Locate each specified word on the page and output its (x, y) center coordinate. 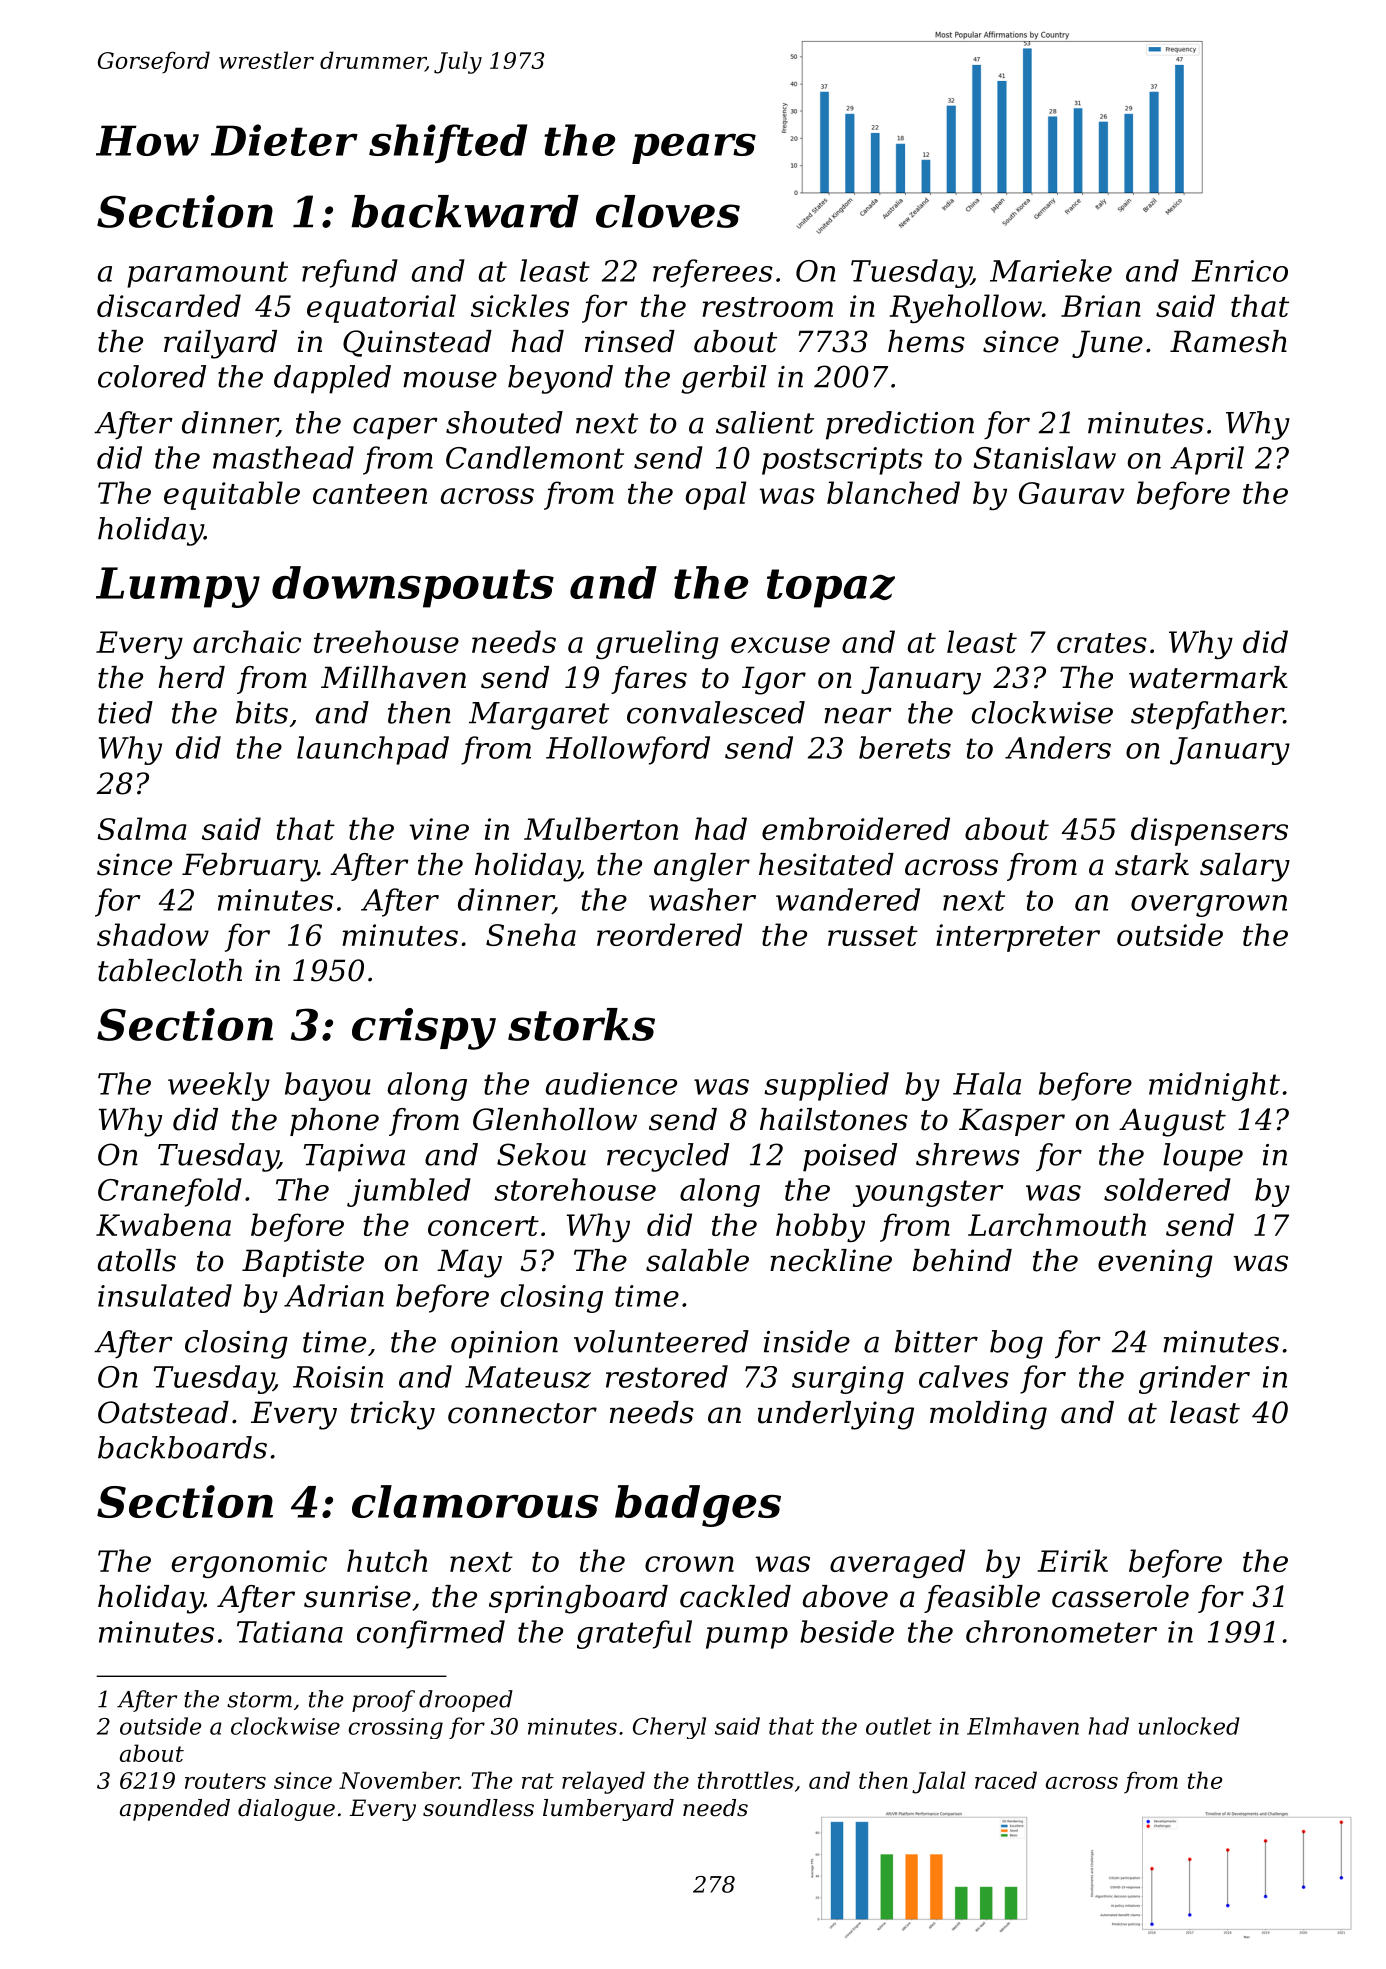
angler (702, 867)
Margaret (539, 716)
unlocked (1189, 1726)
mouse (450, 379)
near (858, 715)
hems (926, 341)
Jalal (939, 1782)
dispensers (1209, 831)
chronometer (1061, 1631)
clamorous (475, 1501)
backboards (182, 1447)
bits (262, 712)
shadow (153, 934)
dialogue (286, 1810)
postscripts (842, 461)
